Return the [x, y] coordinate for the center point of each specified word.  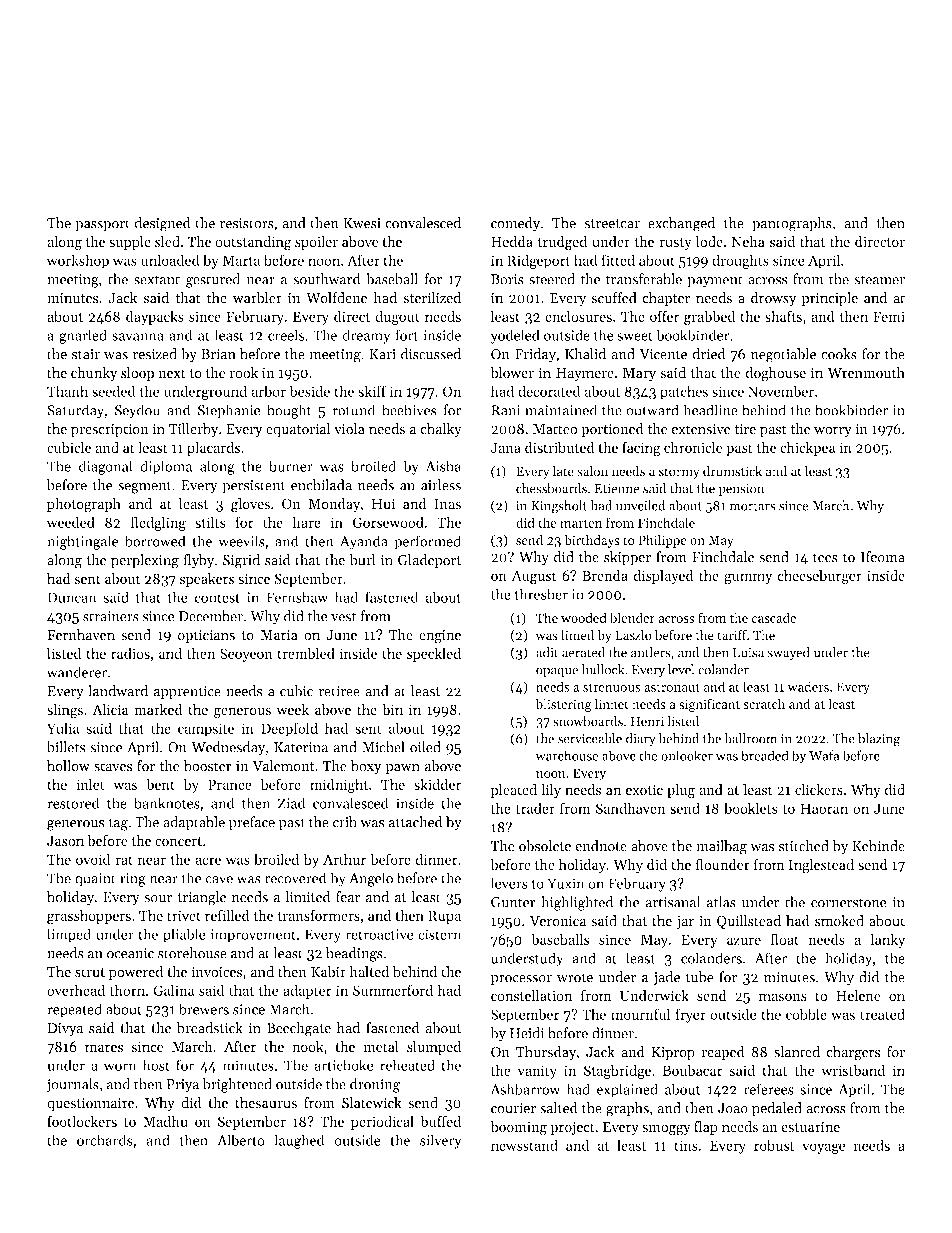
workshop [78, 261]
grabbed [709, 317]
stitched [804, 846]
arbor [269, 391]
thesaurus [266, 1103]
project [572, 1128]
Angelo [371, 879]
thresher [541, 594]
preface [252, 823]
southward [326, 279]
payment [715, 281]
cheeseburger [819, 577]
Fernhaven [81, 635]
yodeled [515, 336]
